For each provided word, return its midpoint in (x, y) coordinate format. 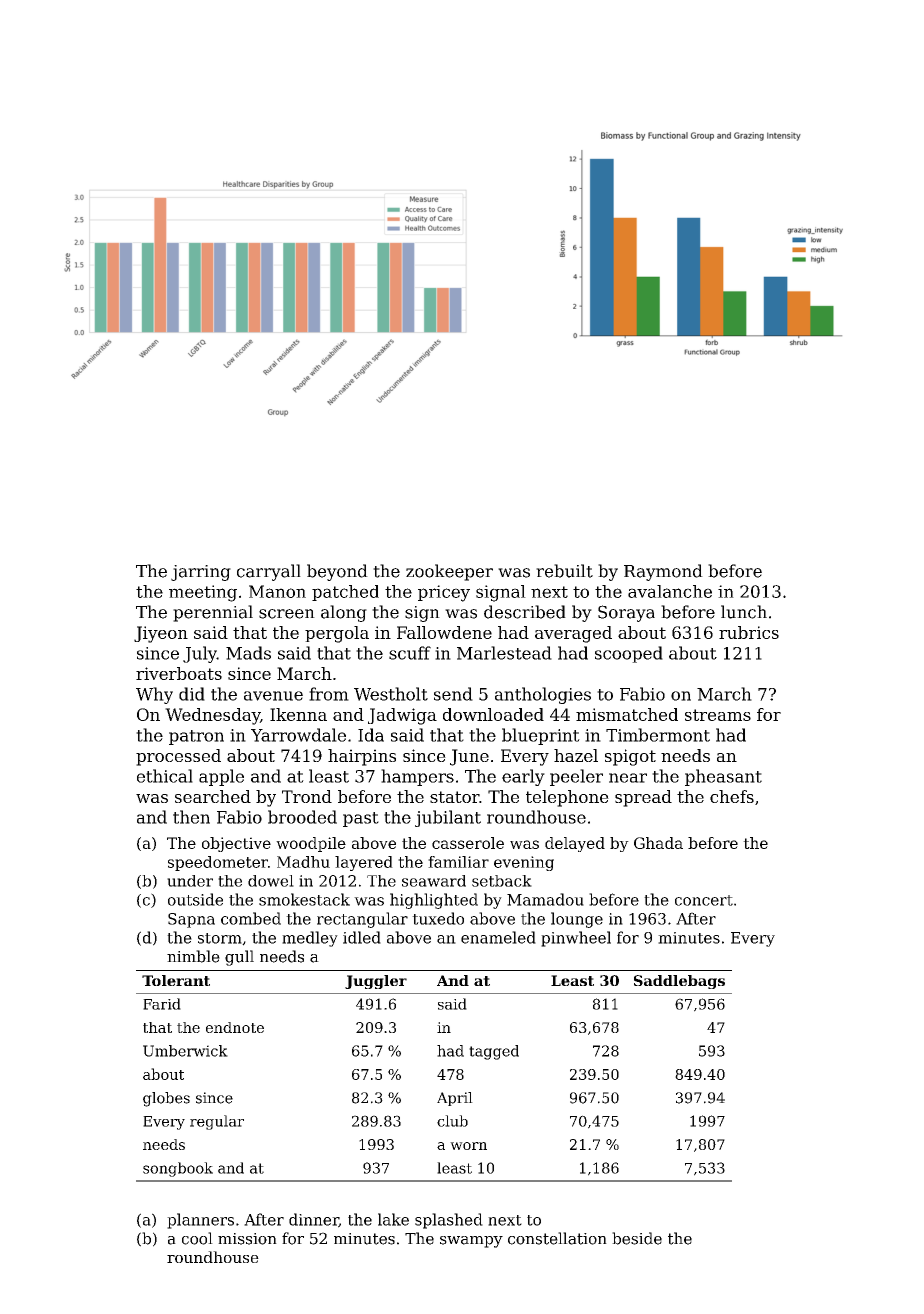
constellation (557, 1238)
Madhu (303, 862)
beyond (337, 572)
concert (704, 900)
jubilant (448, 818)
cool (197, 1238)
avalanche (670, 591)
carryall (269, 572)
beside (637, 1238)
